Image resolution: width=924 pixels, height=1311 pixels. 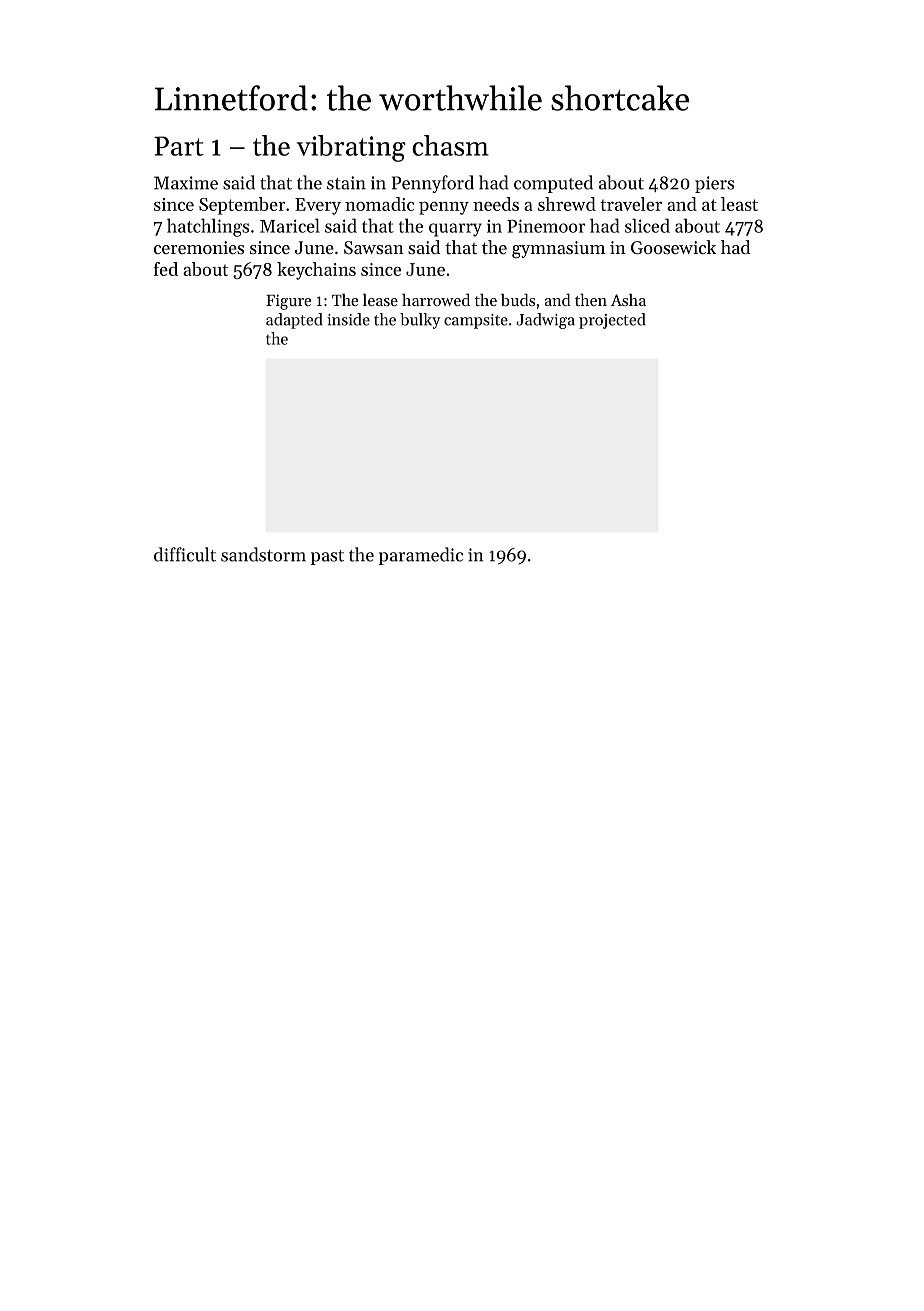 I want to click on quarry, so click(x=455, y=230).
